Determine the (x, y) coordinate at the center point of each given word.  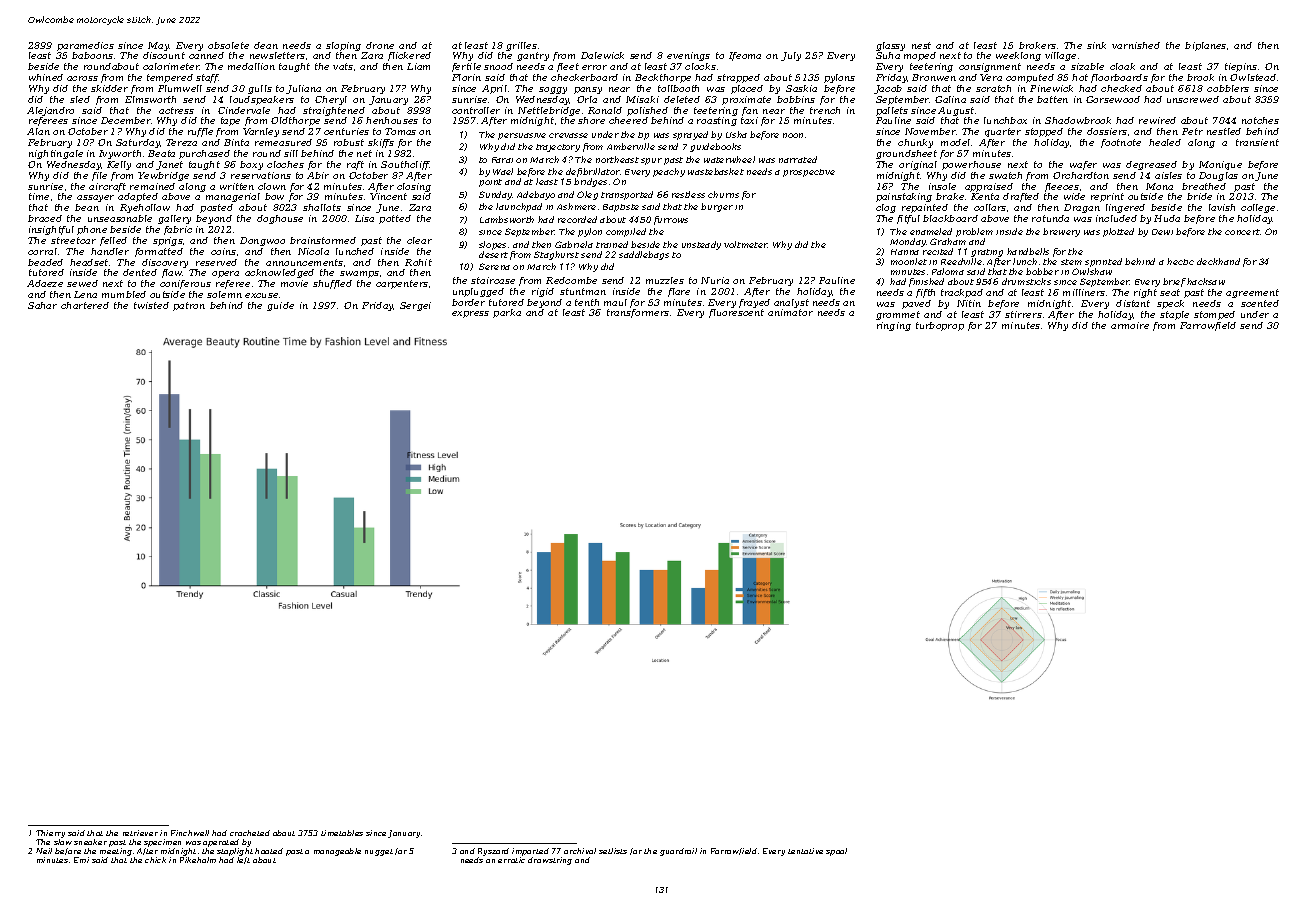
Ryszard (493, 852)
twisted (151, 305)
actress (176, 110)
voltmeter (746, 244)
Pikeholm (198, 860)
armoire (1130, 325)
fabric (178, 230)
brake (950, 196)
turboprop (940, 326)
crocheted (250, 833)
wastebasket (716, 171)
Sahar (42, 305)
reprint (1107, 197)
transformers (638, 313)
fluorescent (736, 313)
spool (836, 852)
